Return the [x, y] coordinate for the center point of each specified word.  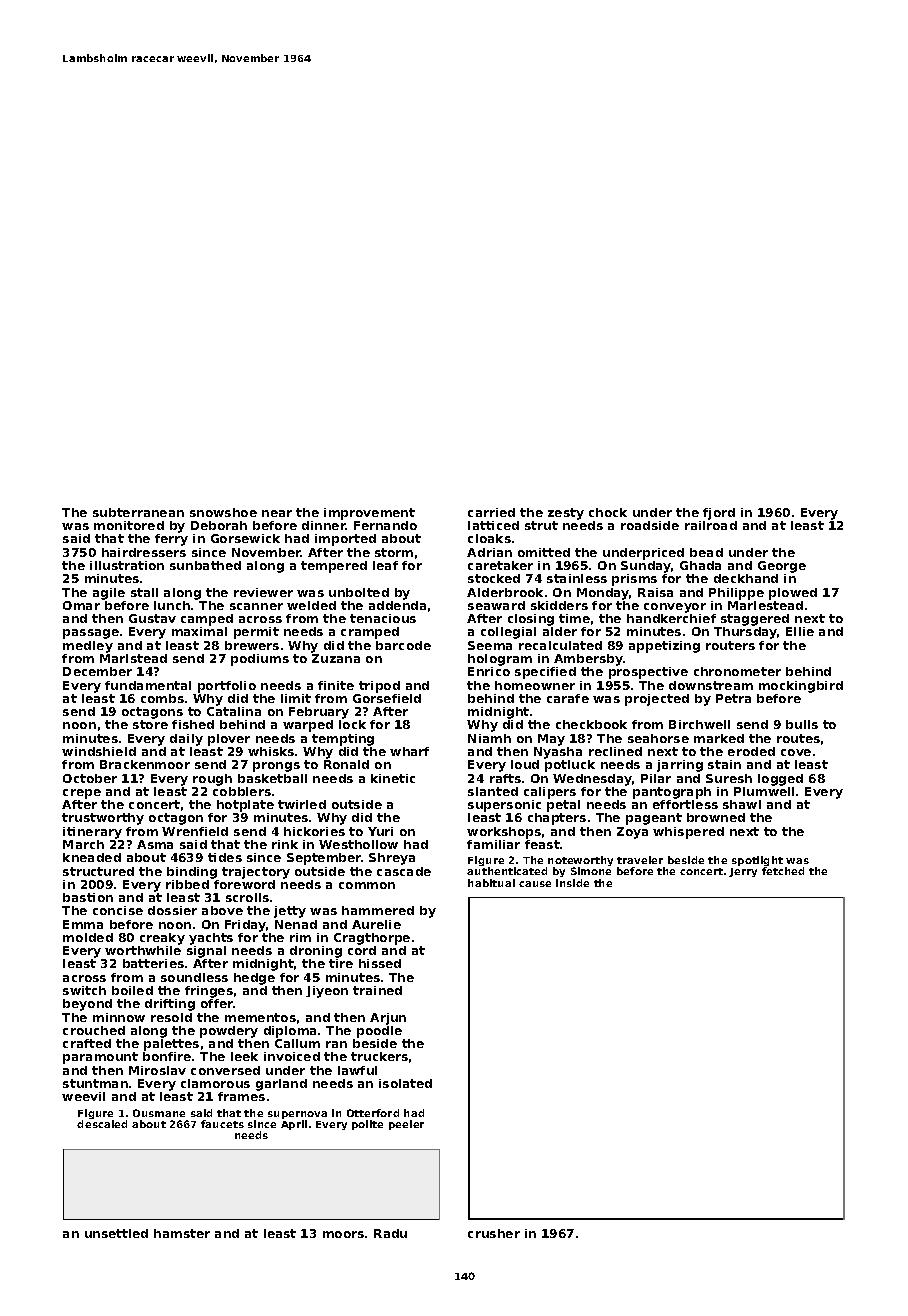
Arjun [388, 1019]
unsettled [116, 1233]
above [222, 910]
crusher [494, 1233]
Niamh [489, 738]
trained [377, 990]
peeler [406, 1125]
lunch [172, 605]
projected [657, 700]
